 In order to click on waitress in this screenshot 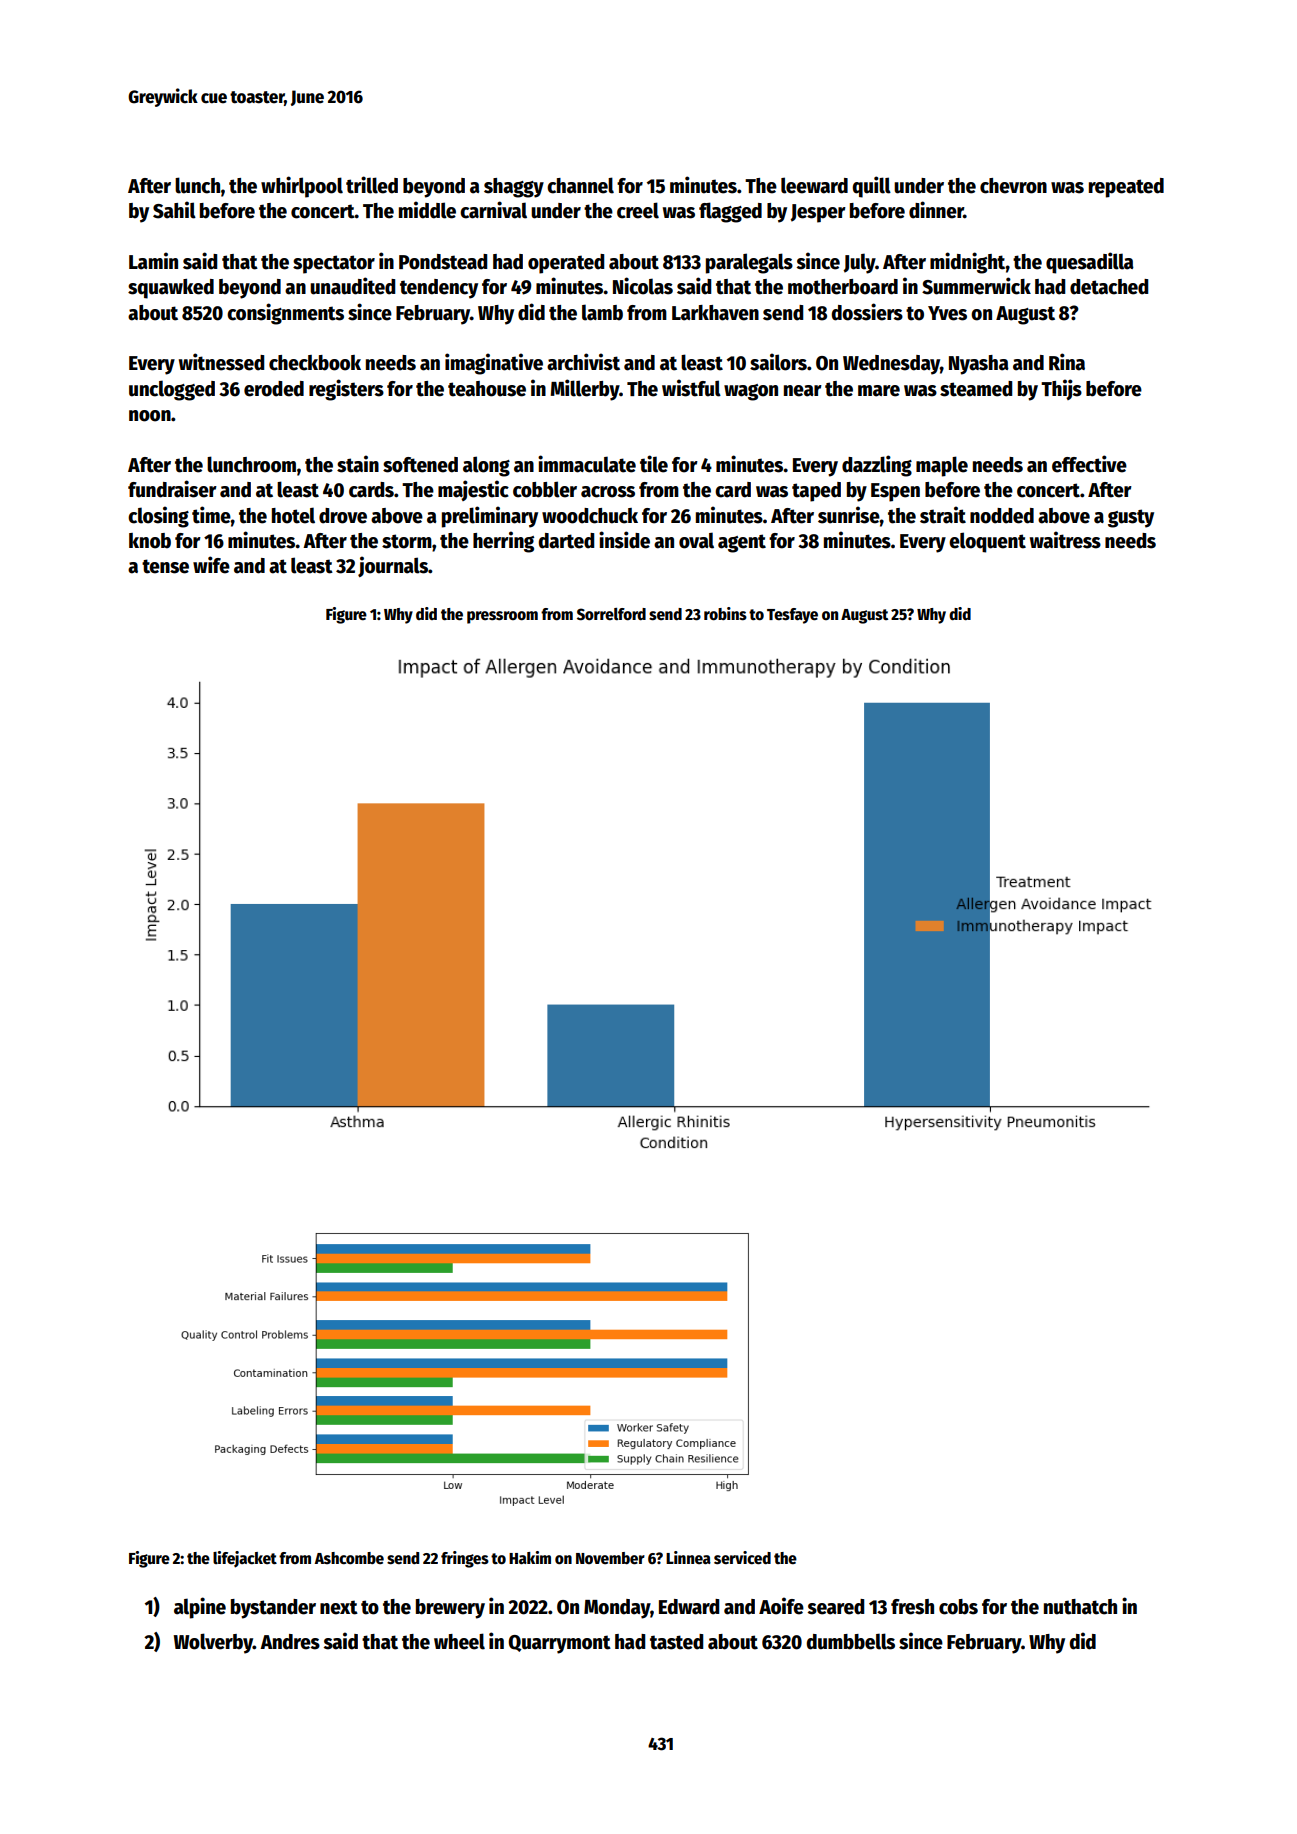, I will do `click(1065, 540)`.
